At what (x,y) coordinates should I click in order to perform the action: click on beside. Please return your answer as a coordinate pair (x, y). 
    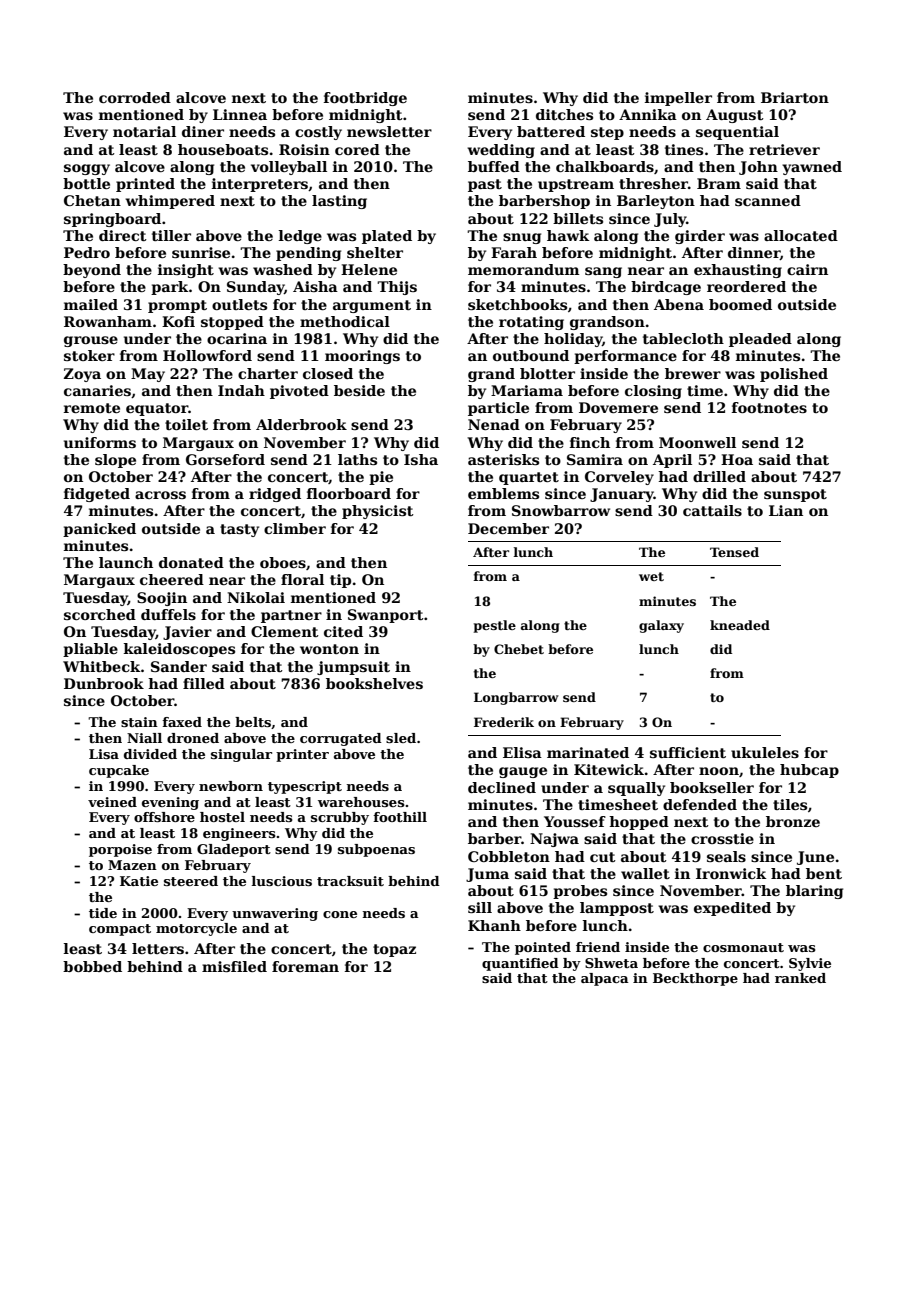
    Looking at the image, I should click on (359, 390).
